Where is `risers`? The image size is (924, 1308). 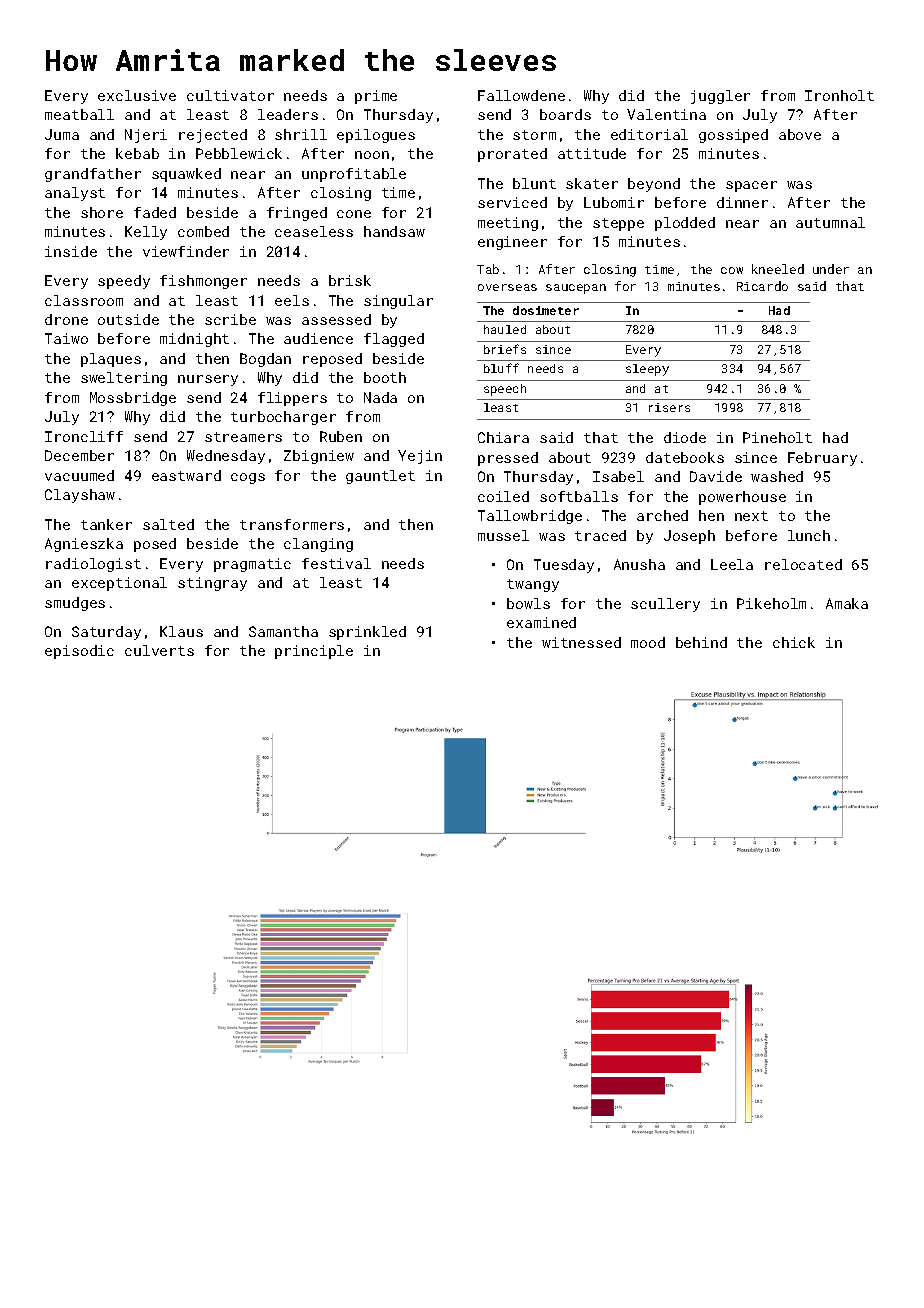 risers is located at coordinates (669, 407).
